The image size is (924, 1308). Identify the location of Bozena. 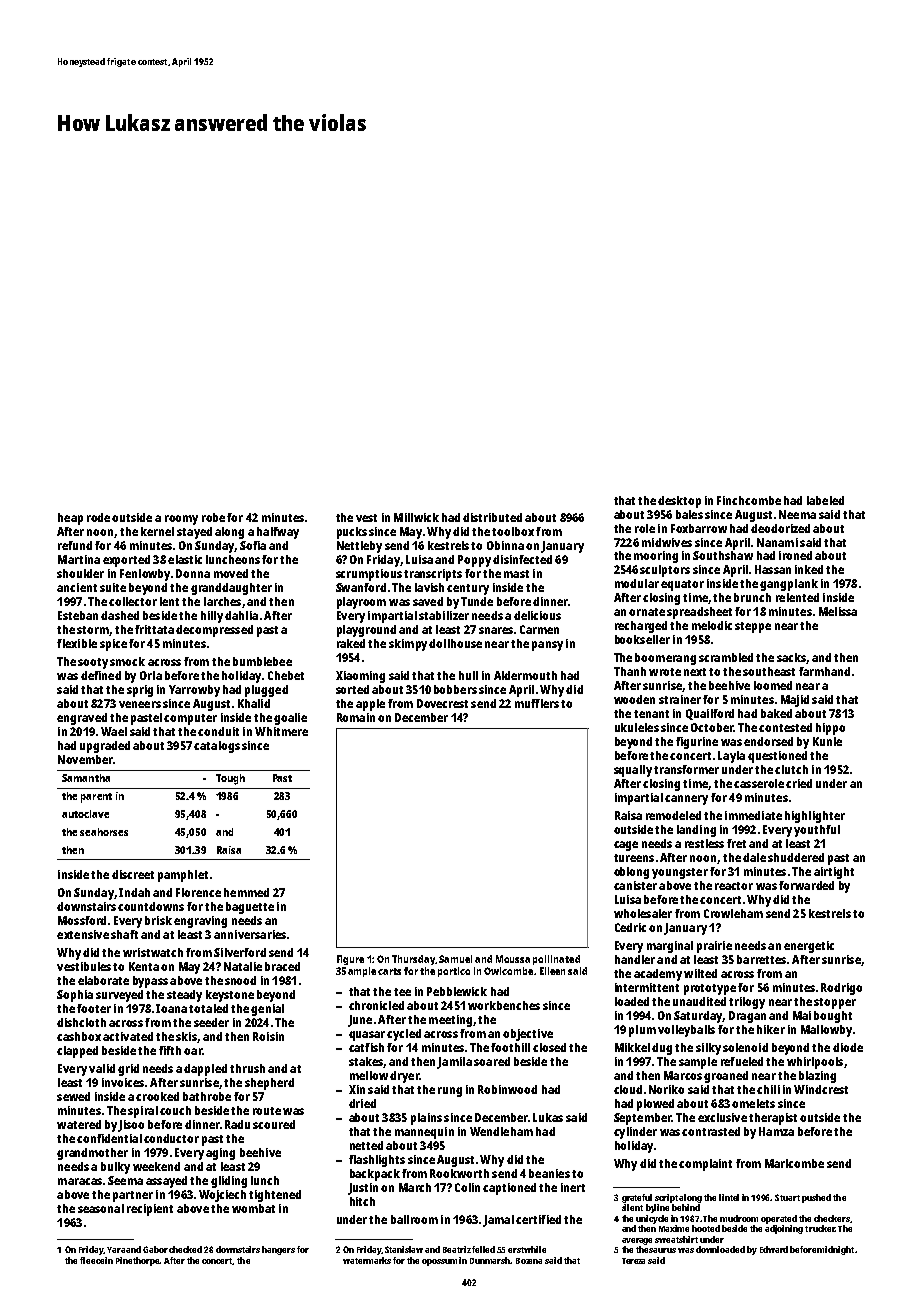
(529, 1261).
